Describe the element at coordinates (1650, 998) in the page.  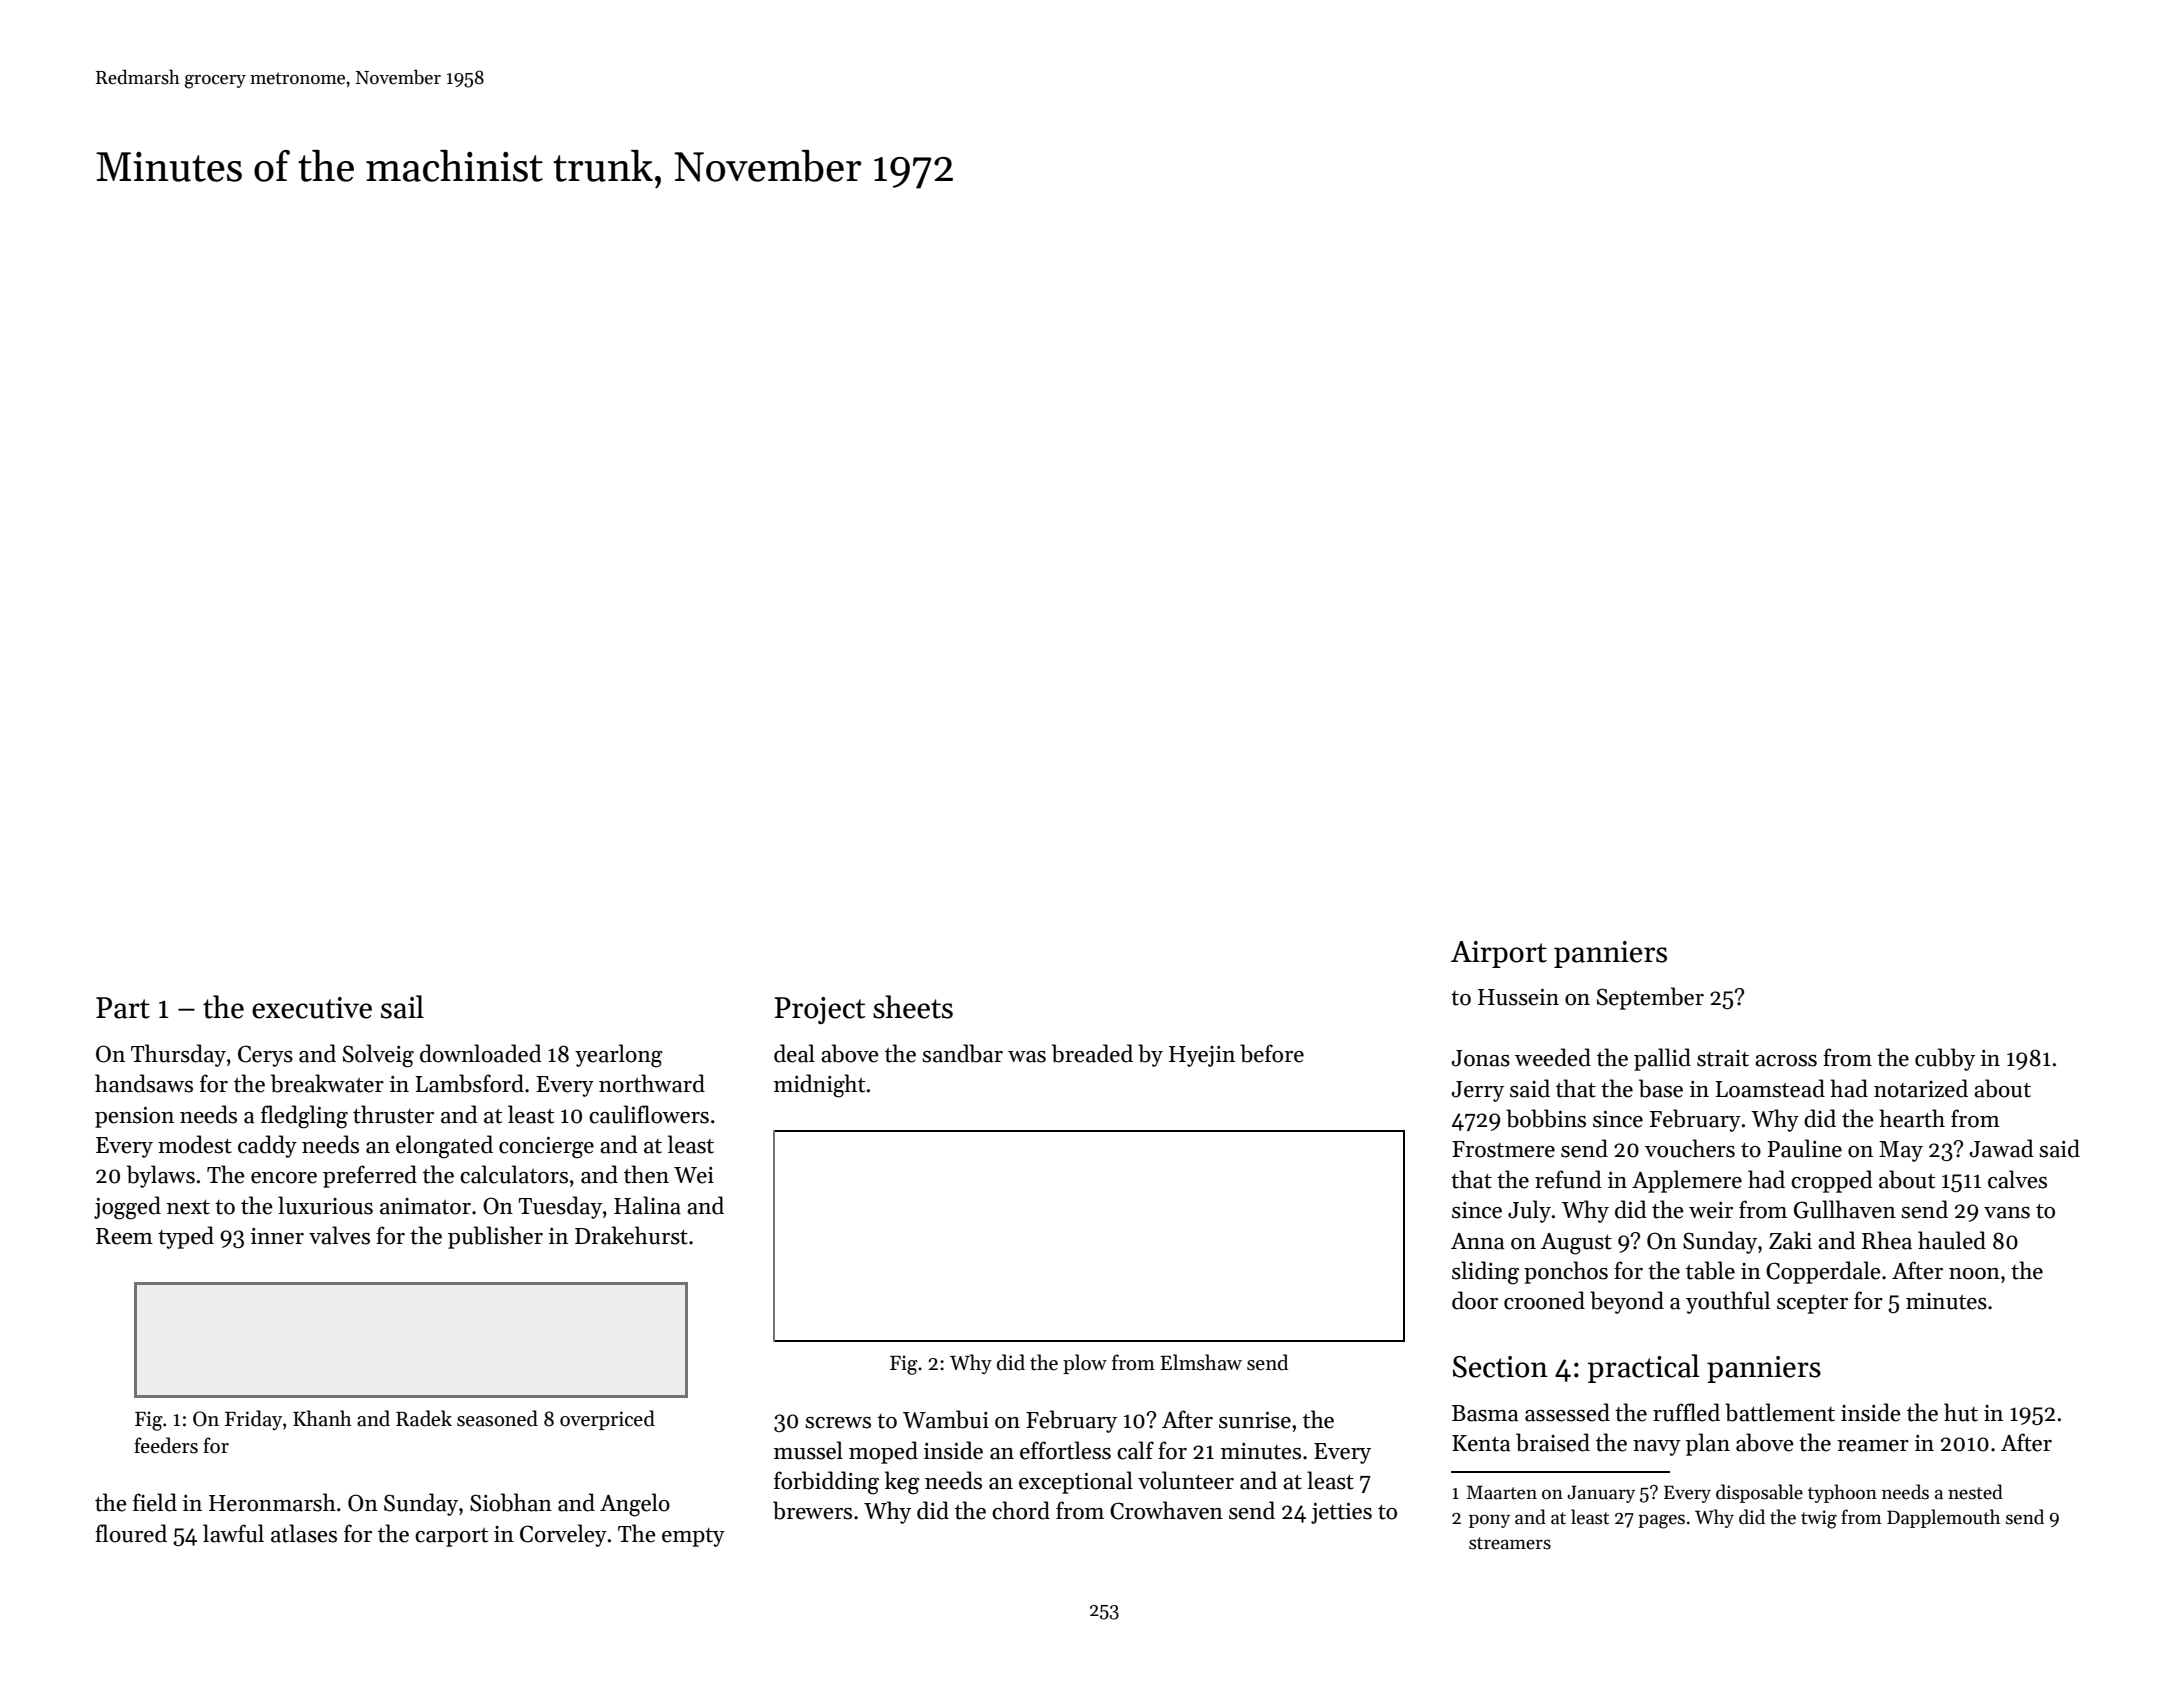
I see `September` at that location.
